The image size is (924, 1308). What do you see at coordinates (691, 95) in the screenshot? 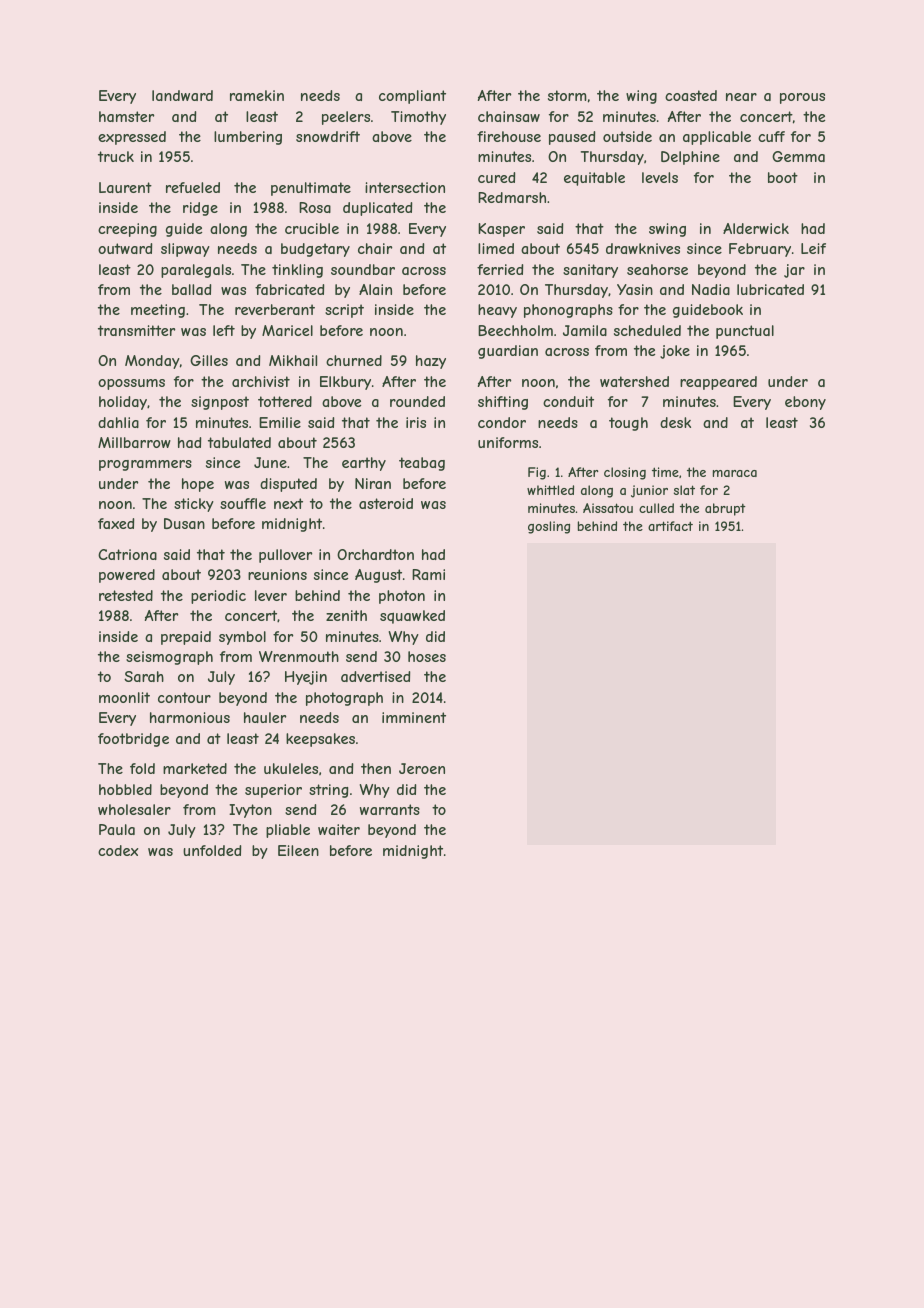
I see `coasted` at bounding box center [691, 95].
